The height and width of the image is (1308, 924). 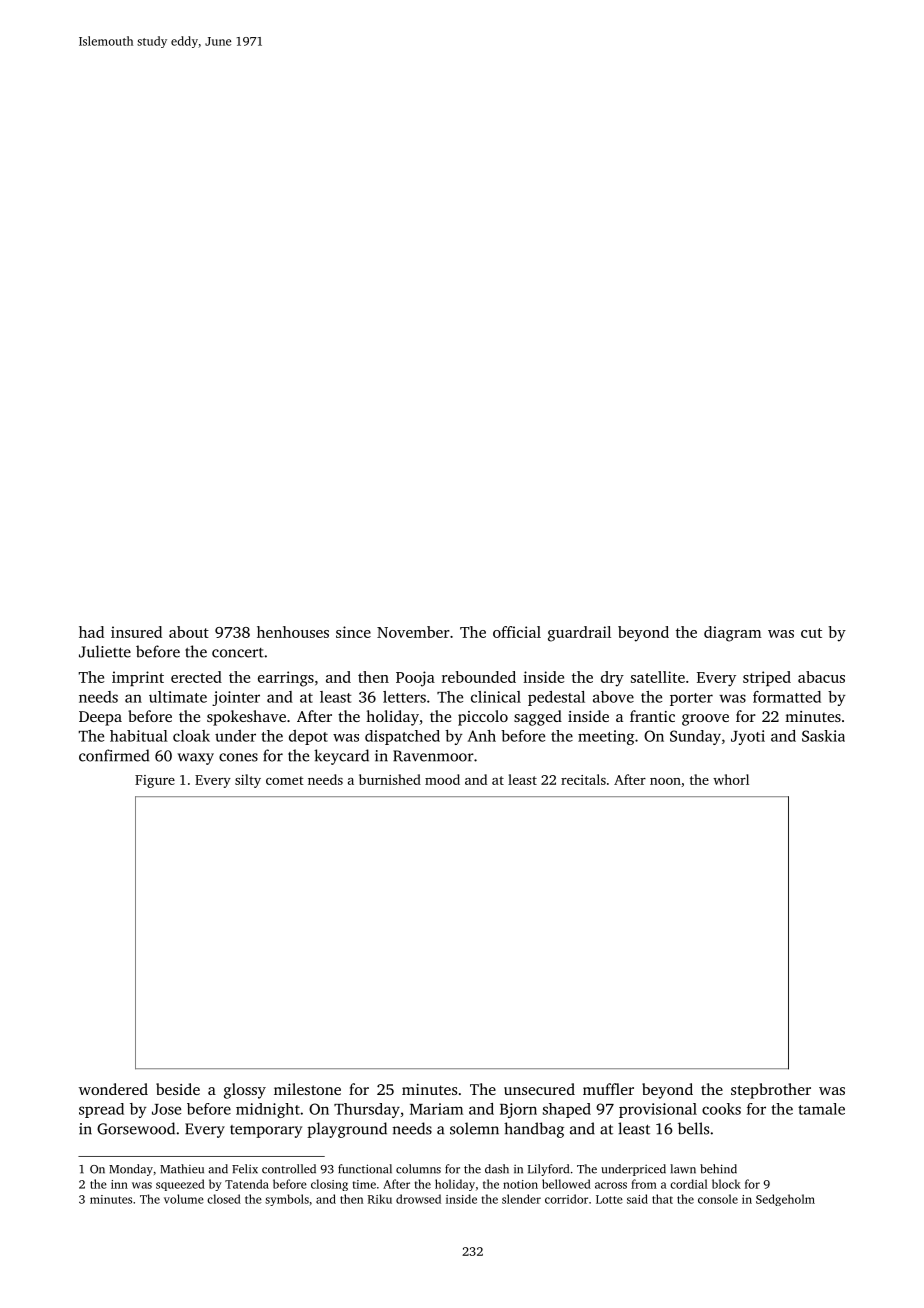 What do you see at coordinates (497, 1169) in the image?
I see `dash` at bounding box center [497, 1169].
